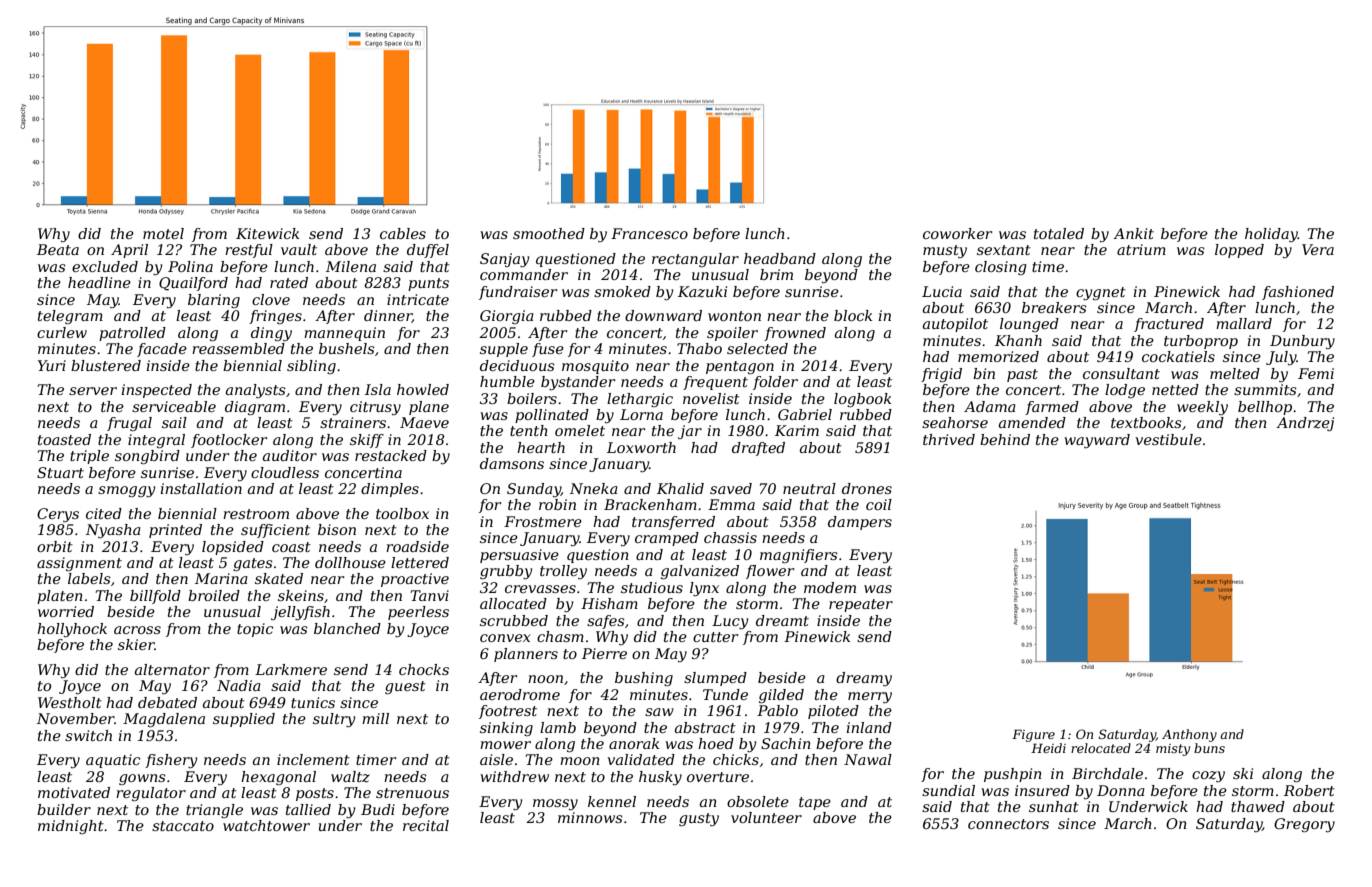  I want to click on jar, so click(690, 432).
